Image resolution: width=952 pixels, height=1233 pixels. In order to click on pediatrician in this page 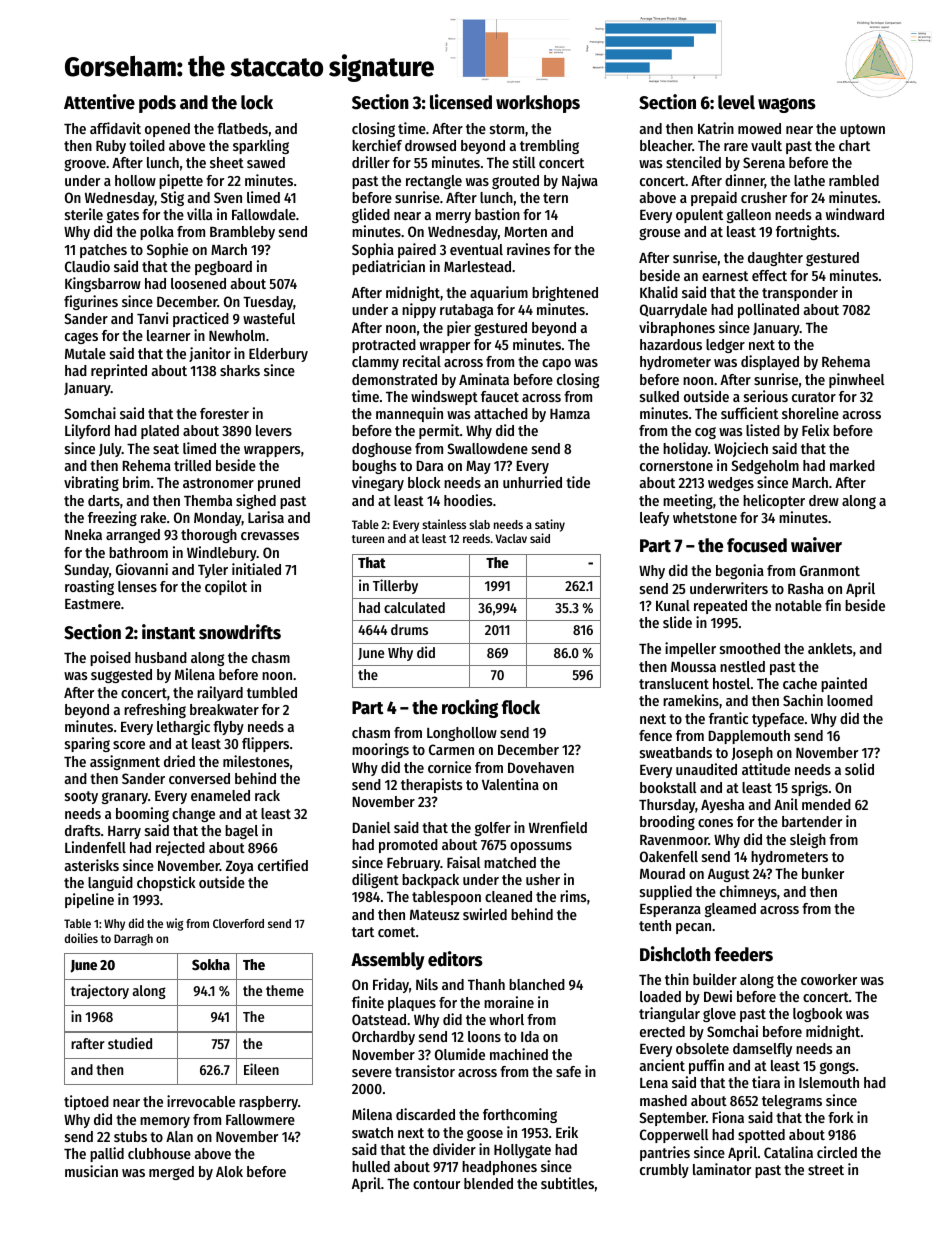, I will do `click(388, 267)`.
